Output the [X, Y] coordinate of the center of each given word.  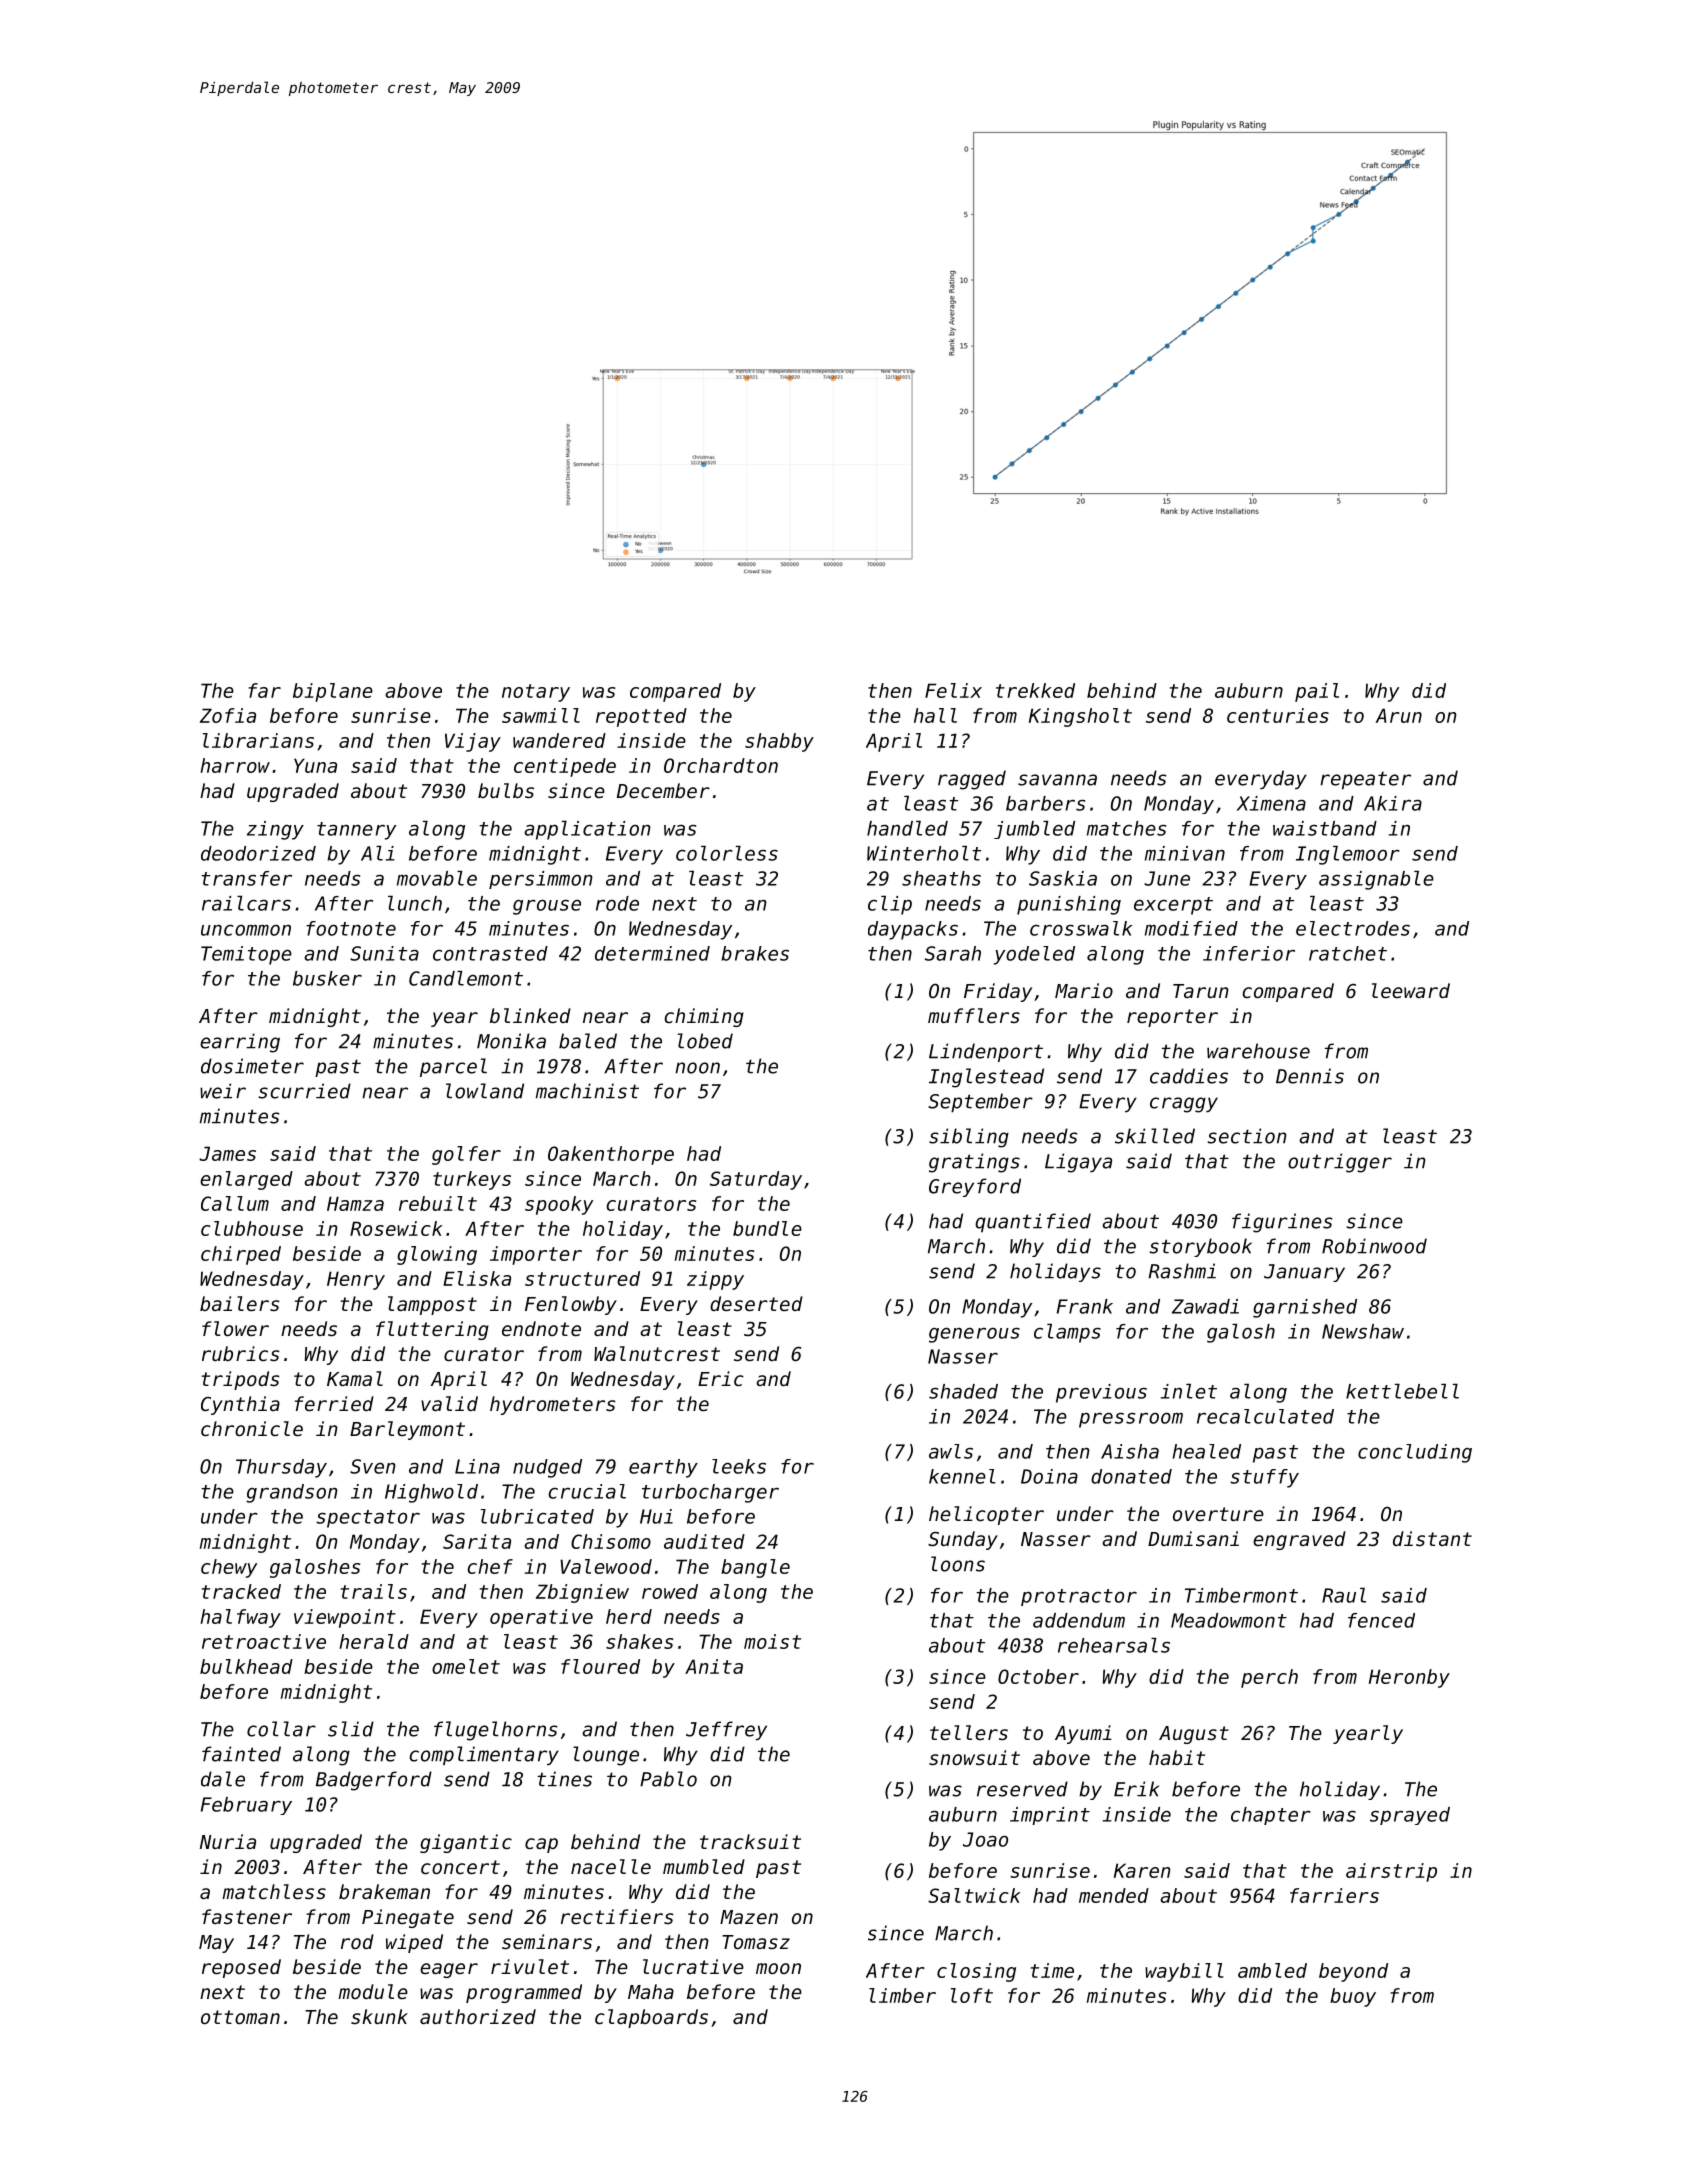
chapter [1271, 1816]
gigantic [466, 1843]
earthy [663, 1468]
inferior [1249, 953]
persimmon [541, 880]
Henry [356, 1280]
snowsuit [974, 1757]
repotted [641, 717]
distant [1432, 1538]
